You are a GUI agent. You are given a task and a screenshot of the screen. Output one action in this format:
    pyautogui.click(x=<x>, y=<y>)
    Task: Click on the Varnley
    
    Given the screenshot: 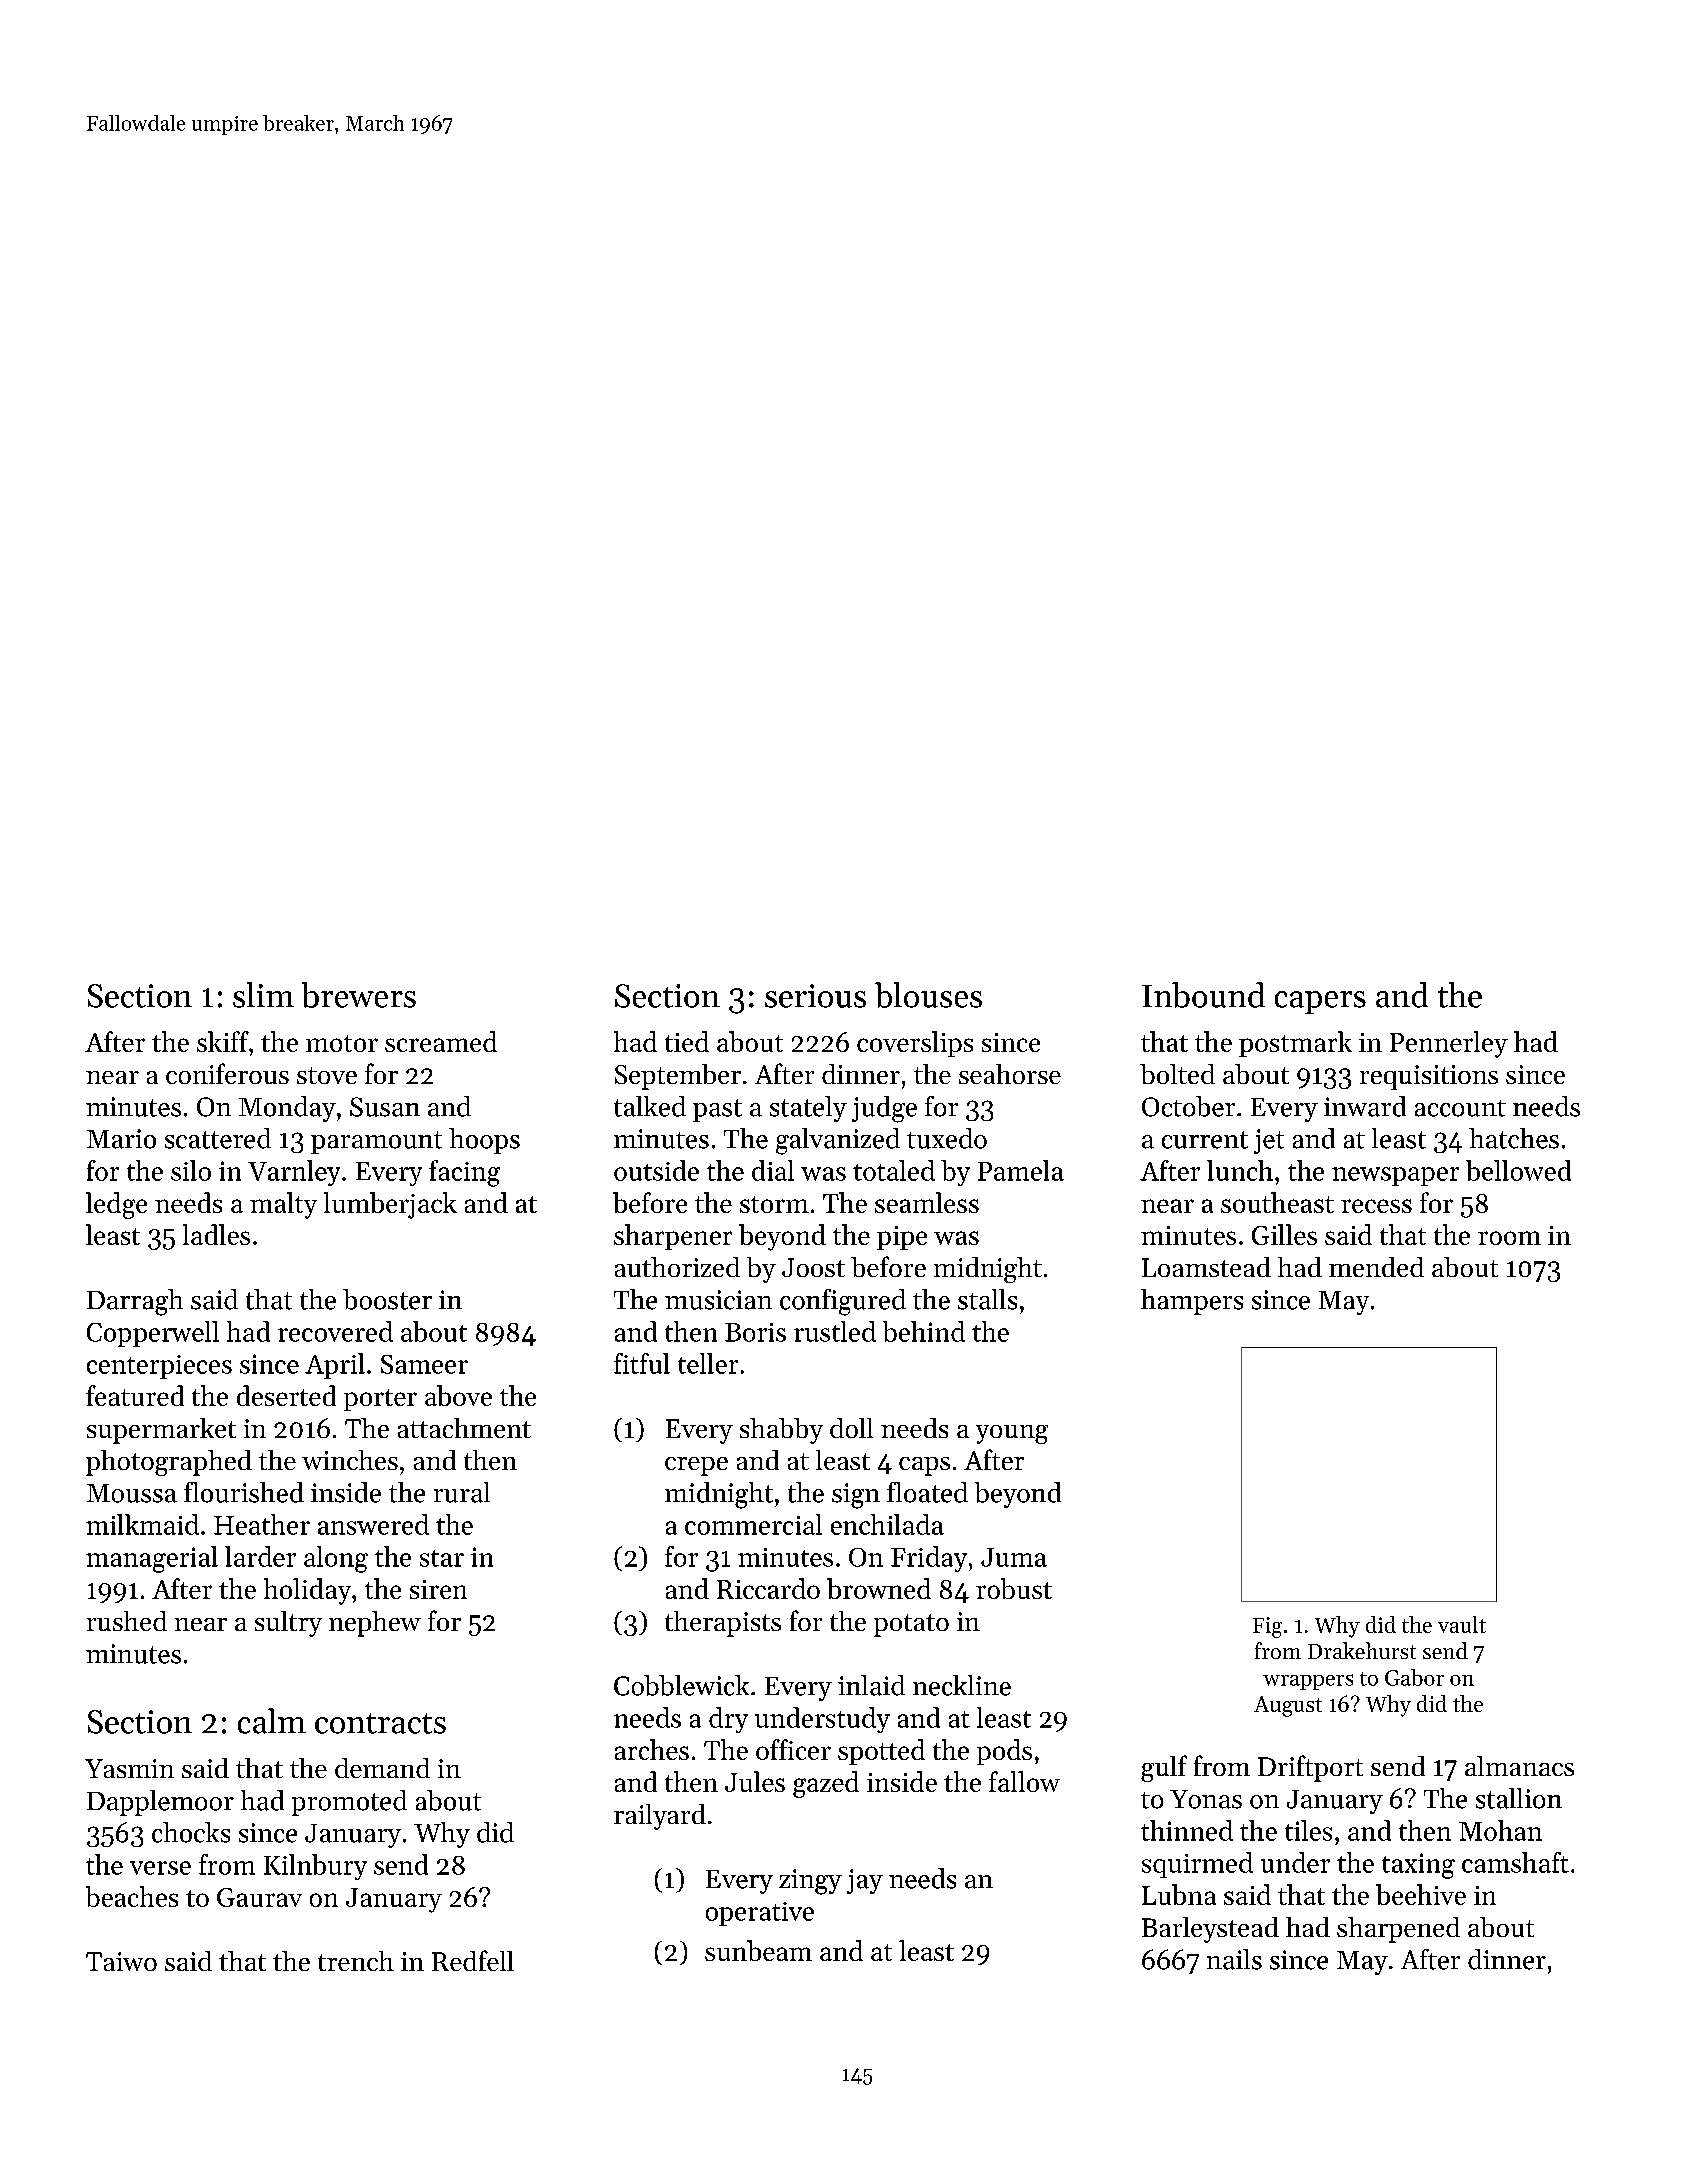 What is the action you would take?
    pyautogui.click(x=294, y=1173)
